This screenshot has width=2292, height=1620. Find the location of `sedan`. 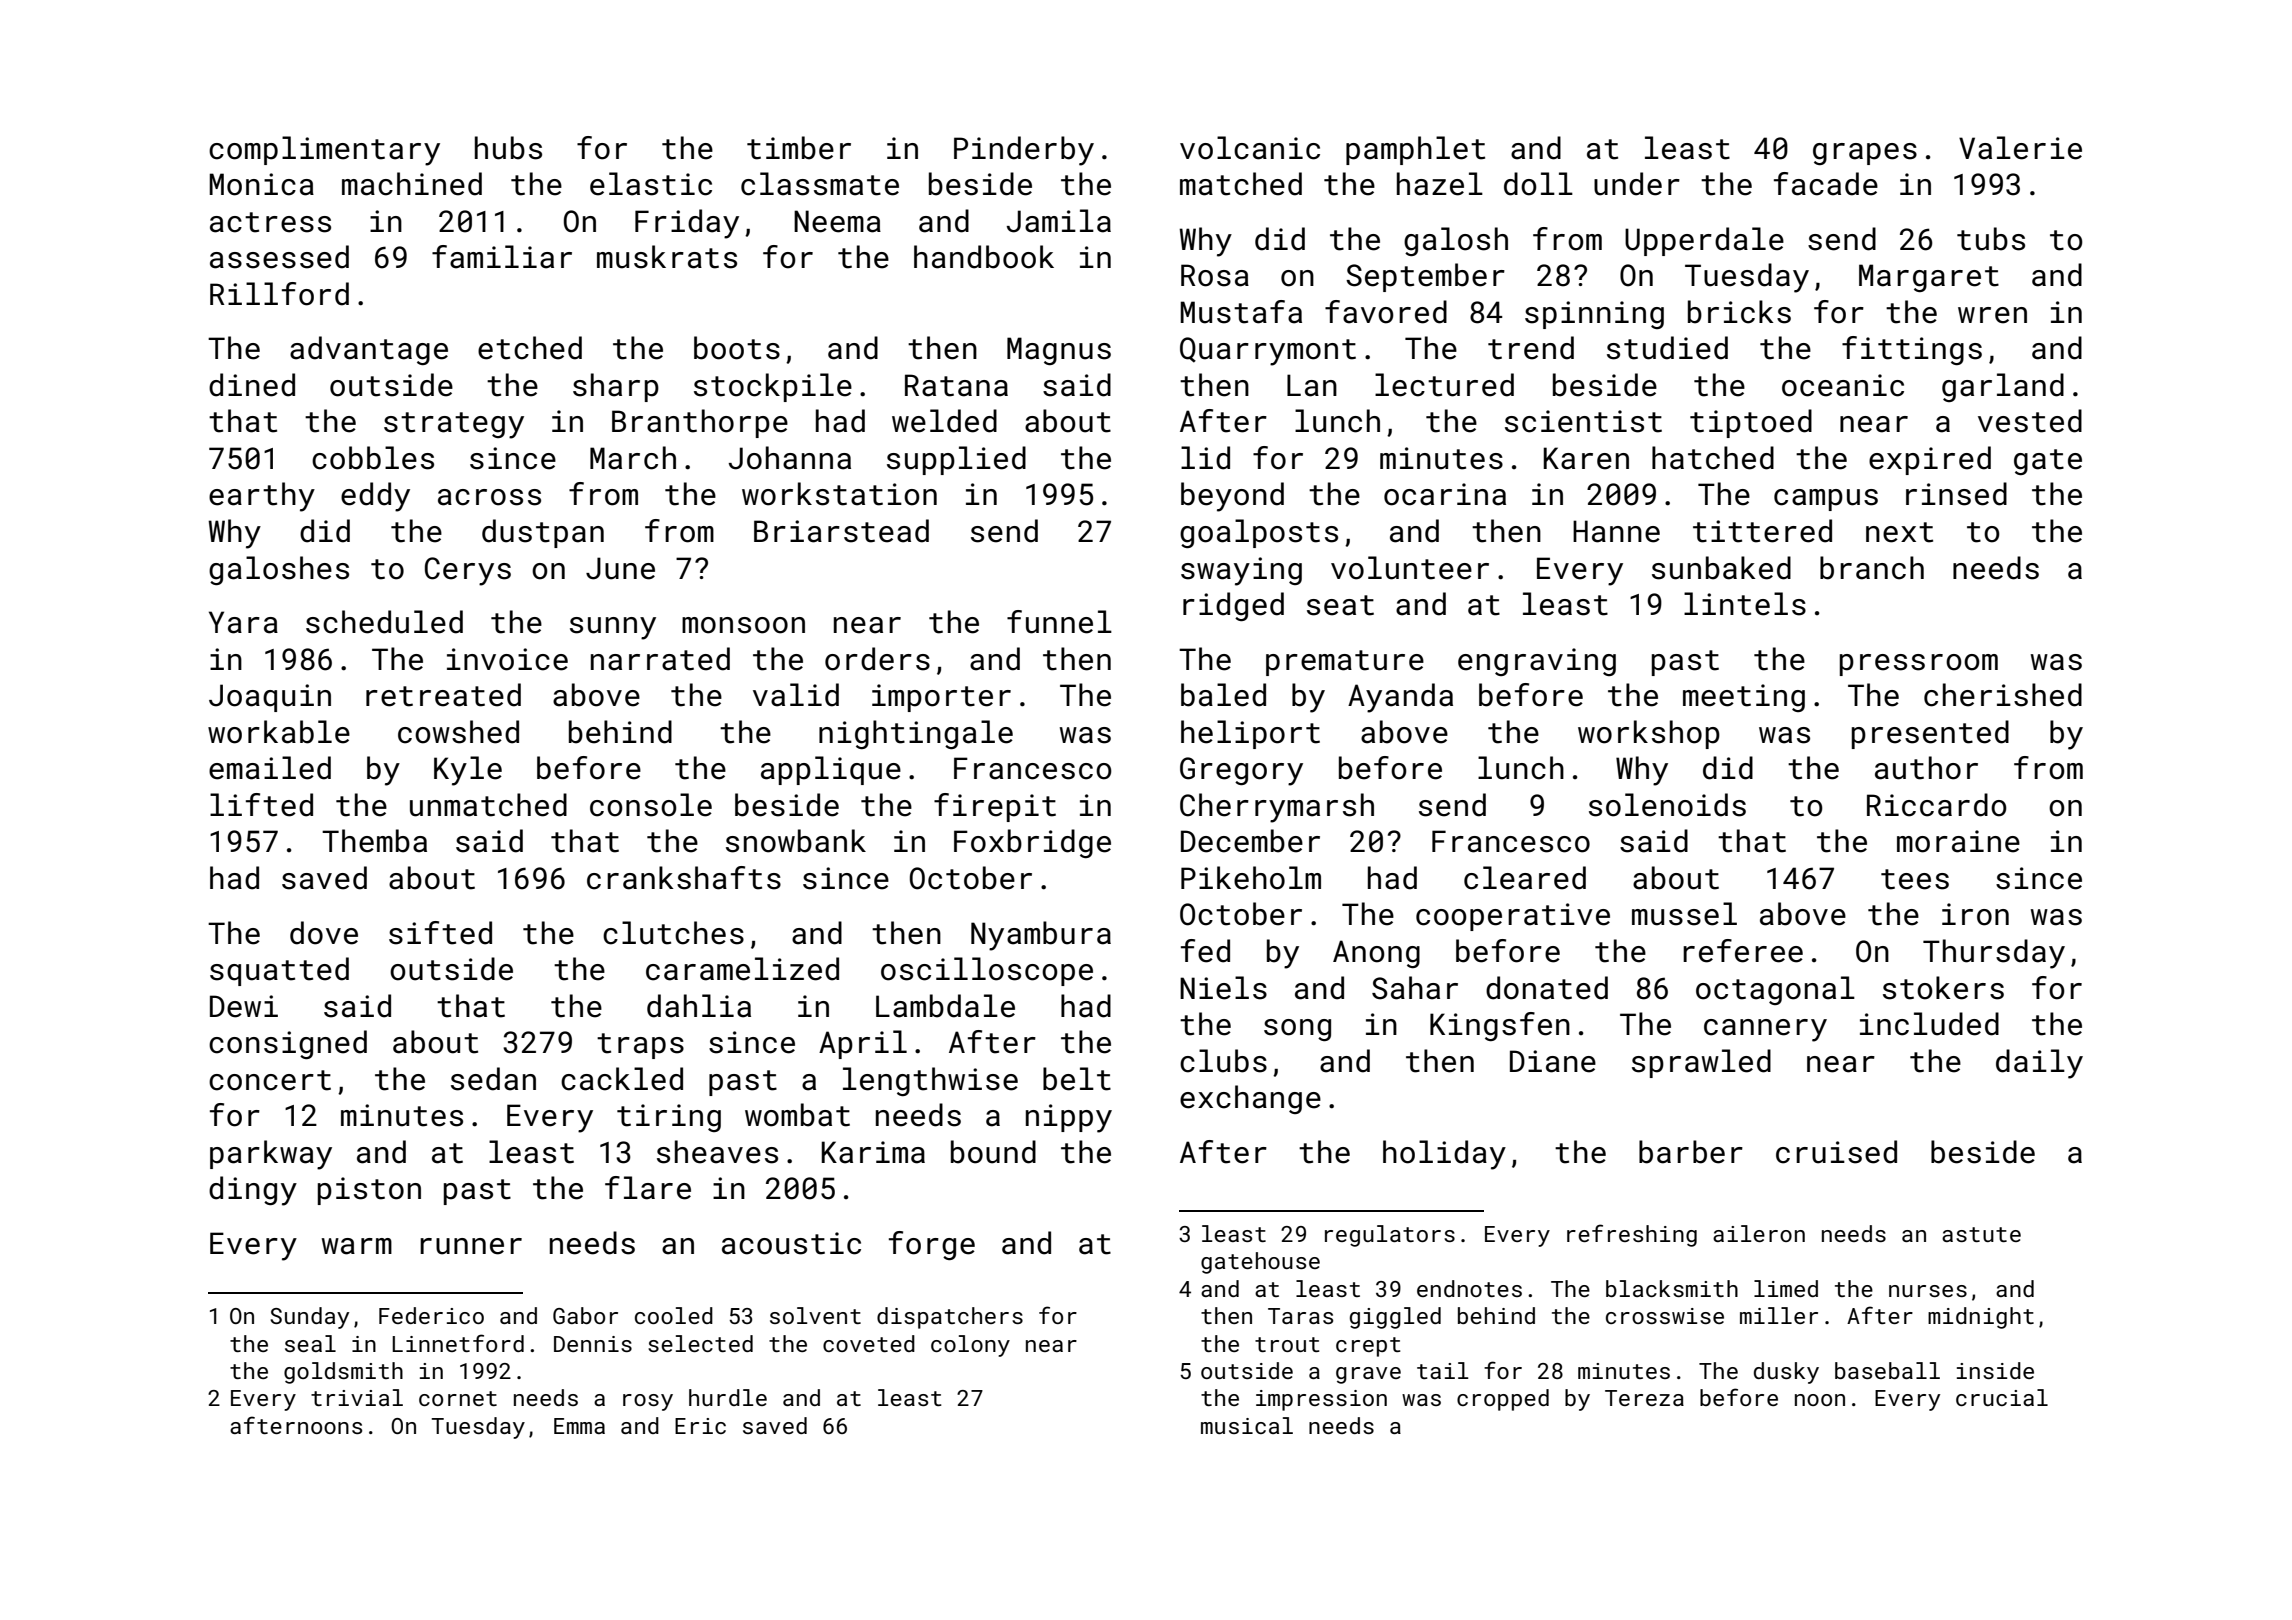

sedan is located at coordinates (493, 1079).
